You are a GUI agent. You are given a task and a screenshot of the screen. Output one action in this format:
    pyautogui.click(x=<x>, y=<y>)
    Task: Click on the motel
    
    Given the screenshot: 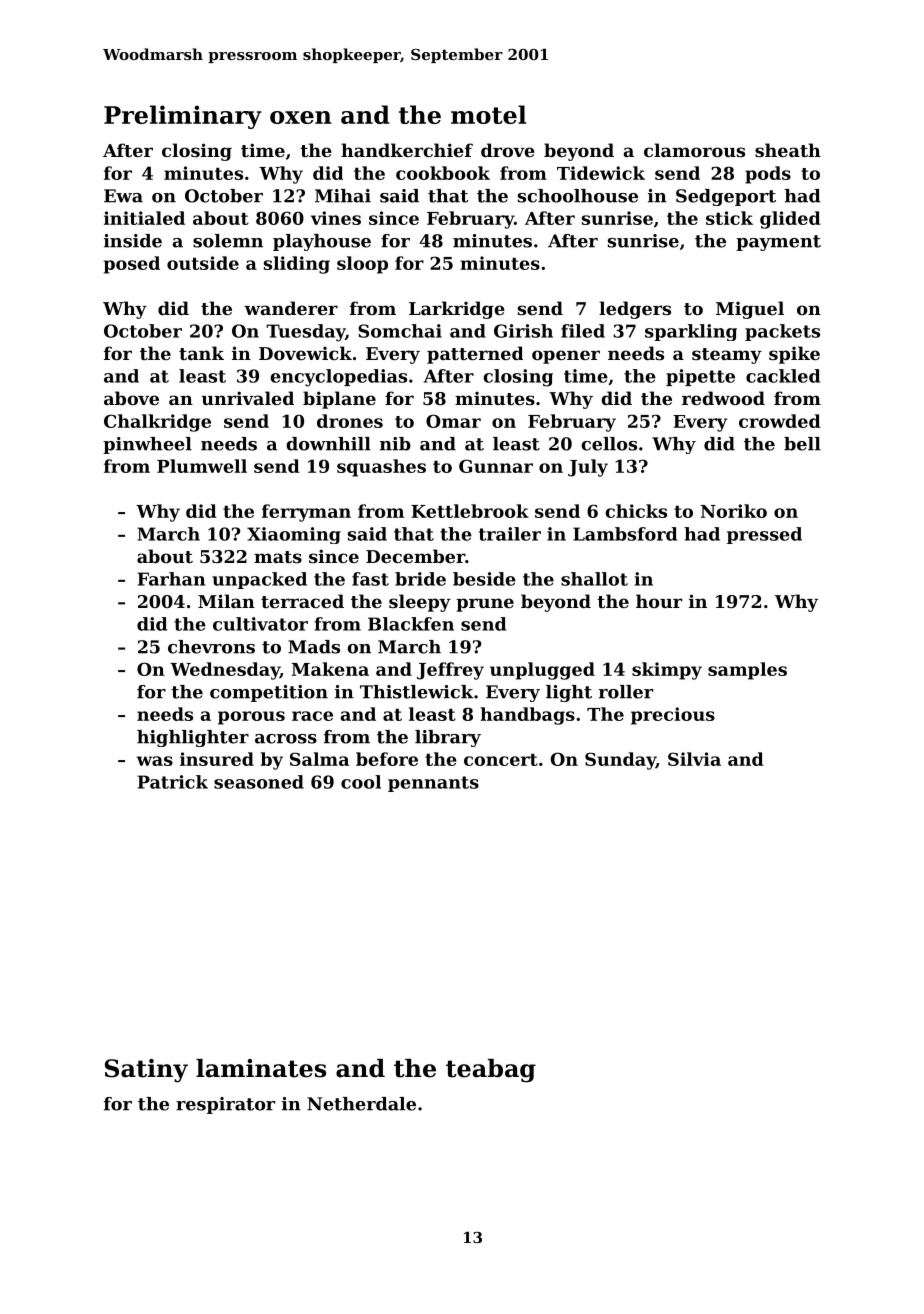 What is the action you would take?
    pyautogui.click(x=488, y=114)
